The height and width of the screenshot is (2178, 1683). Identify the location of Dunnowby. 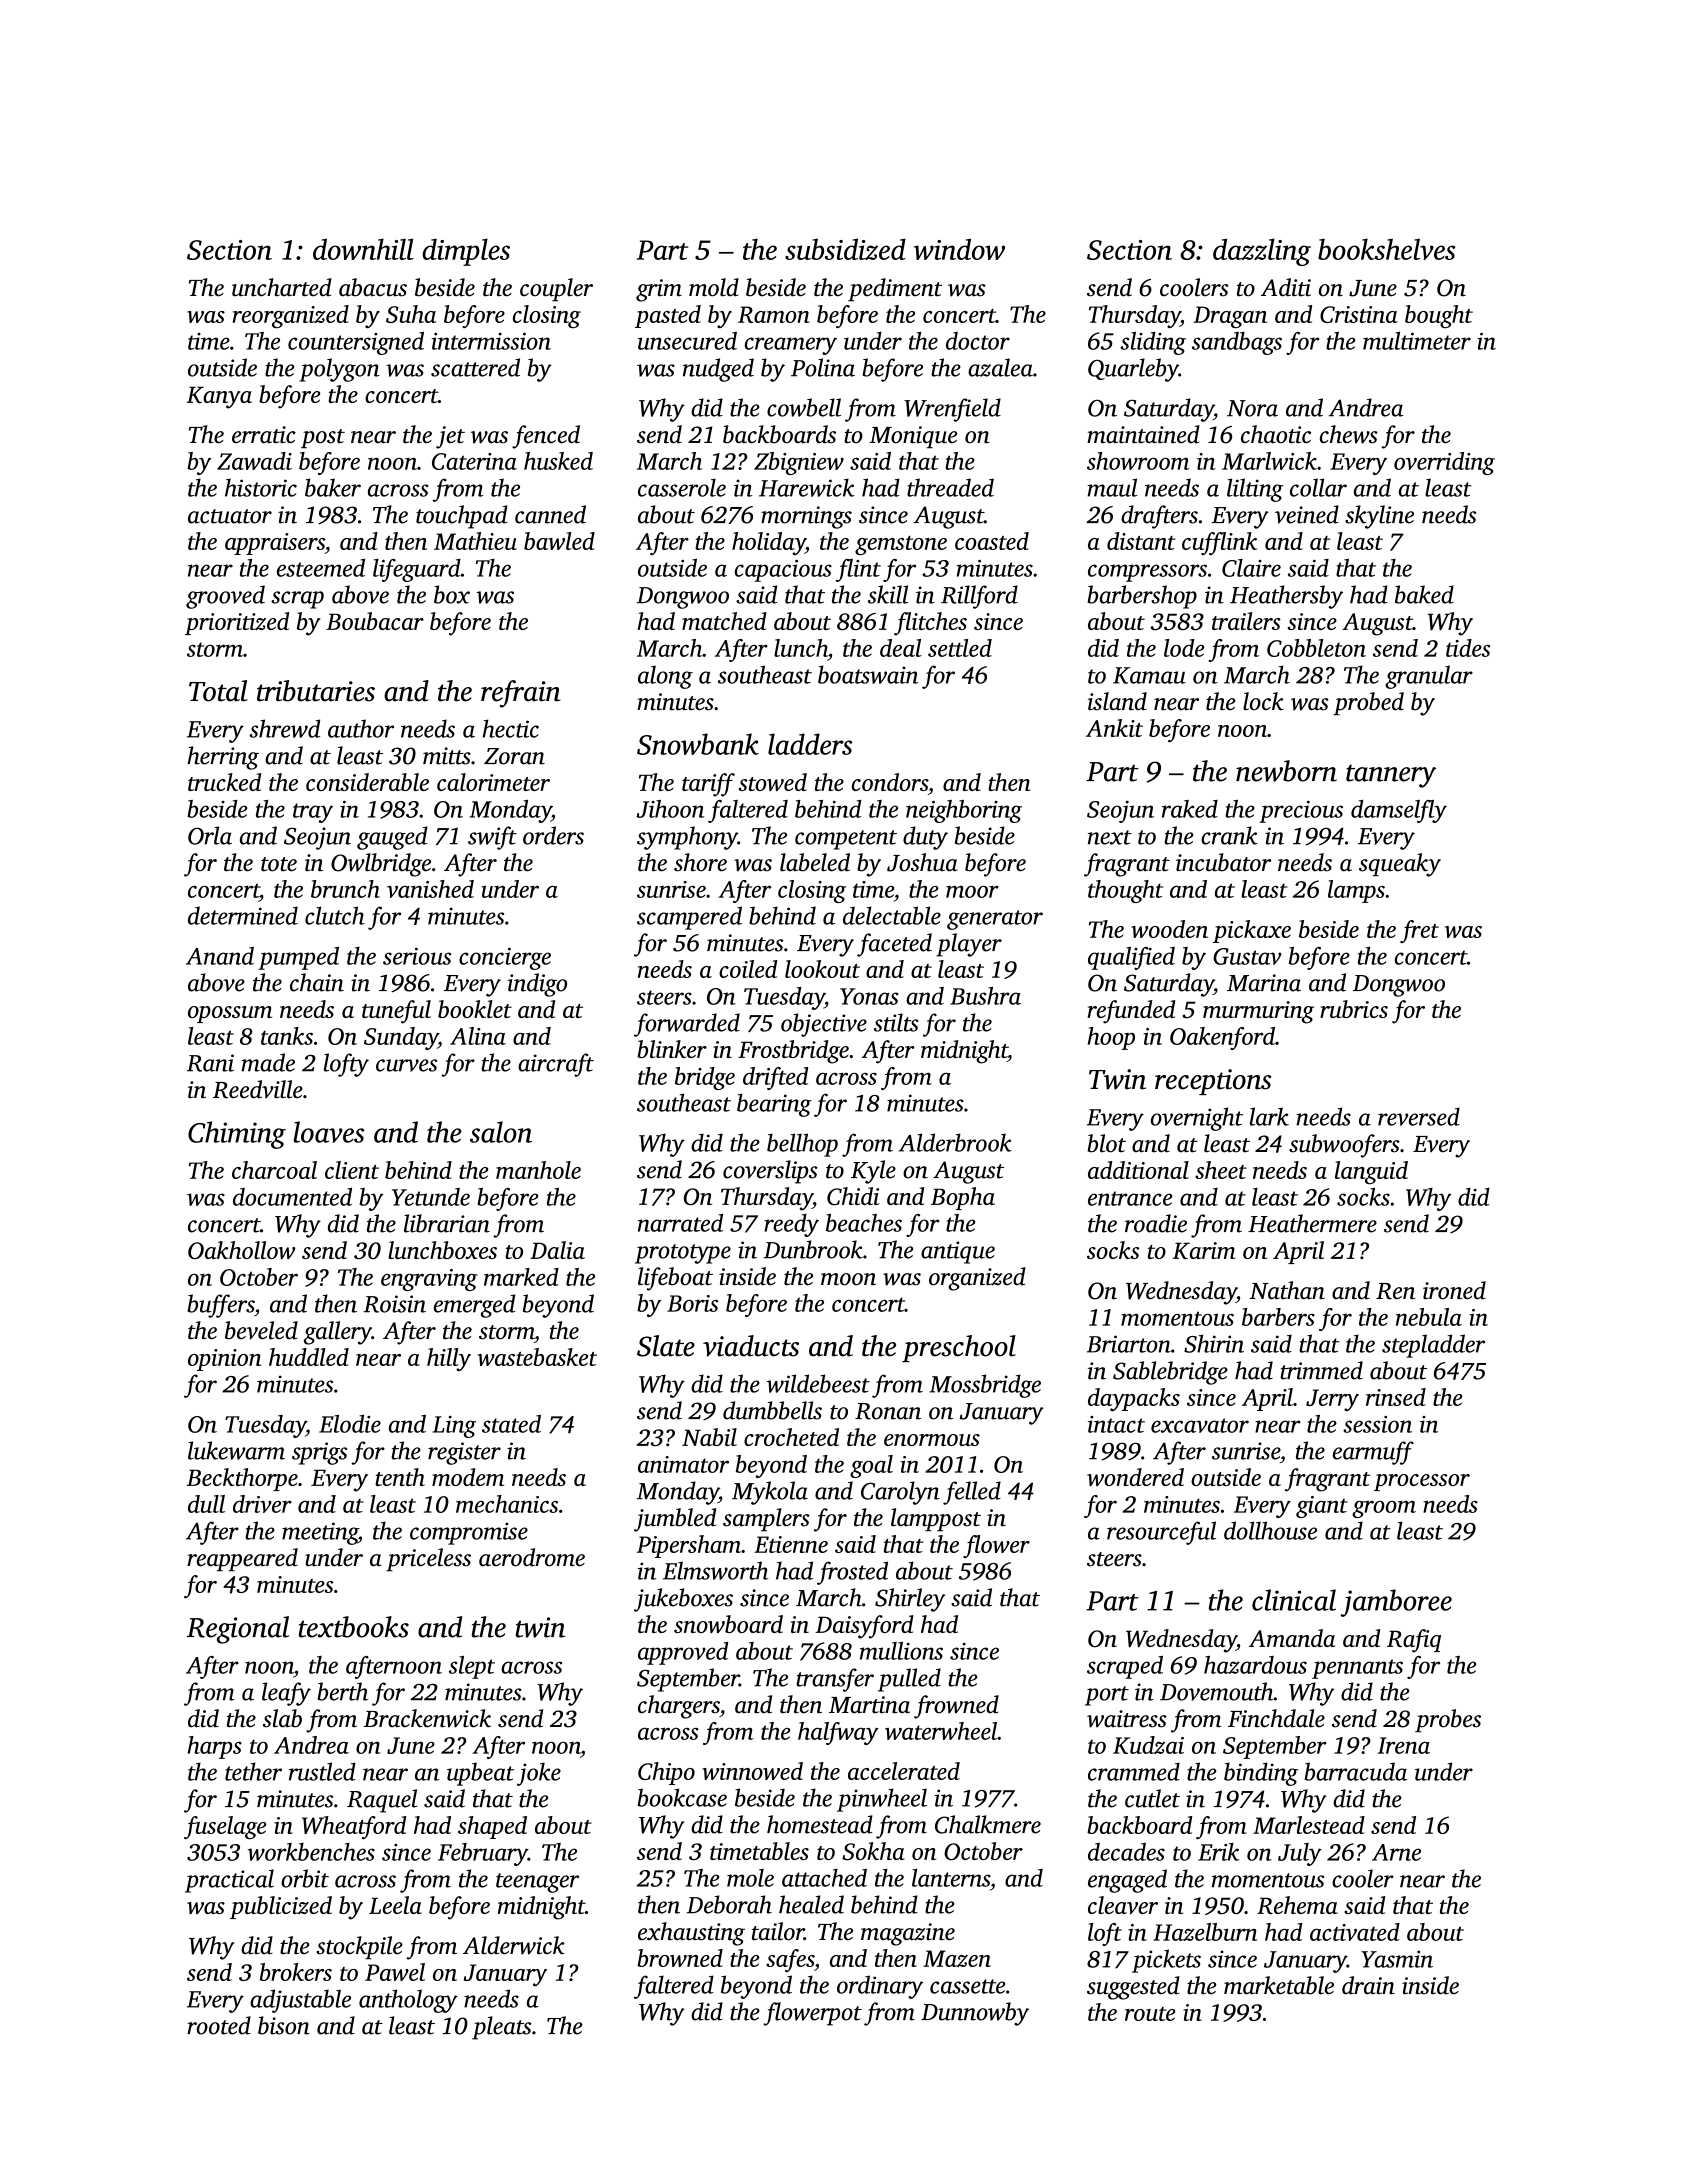
(975, 2014).
